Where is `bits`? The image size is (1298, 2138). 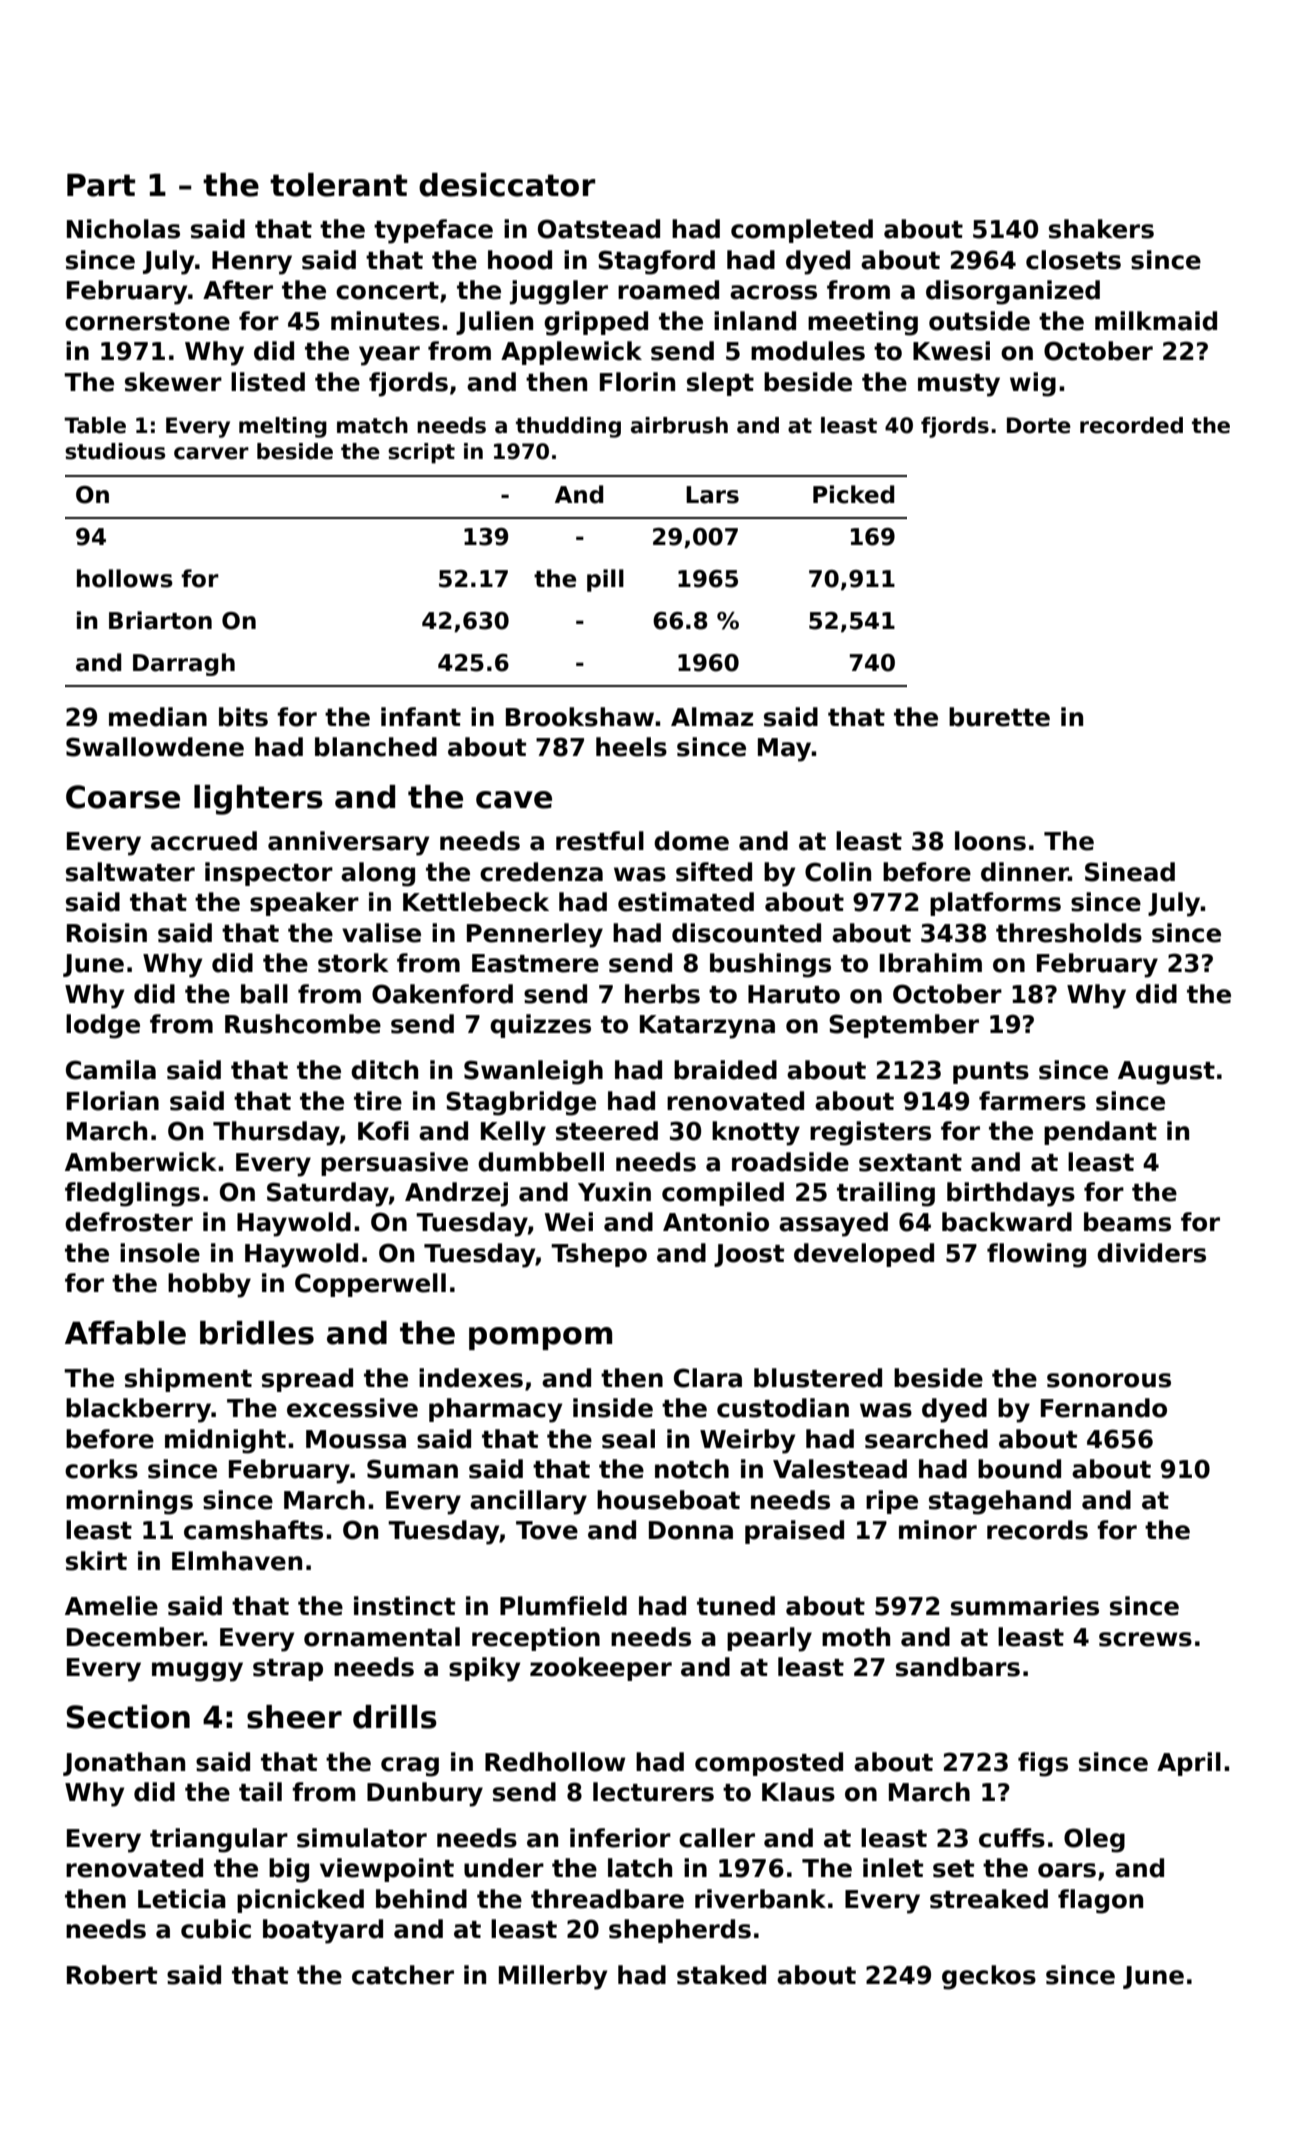
bits is located at coordinates (243, 717).
